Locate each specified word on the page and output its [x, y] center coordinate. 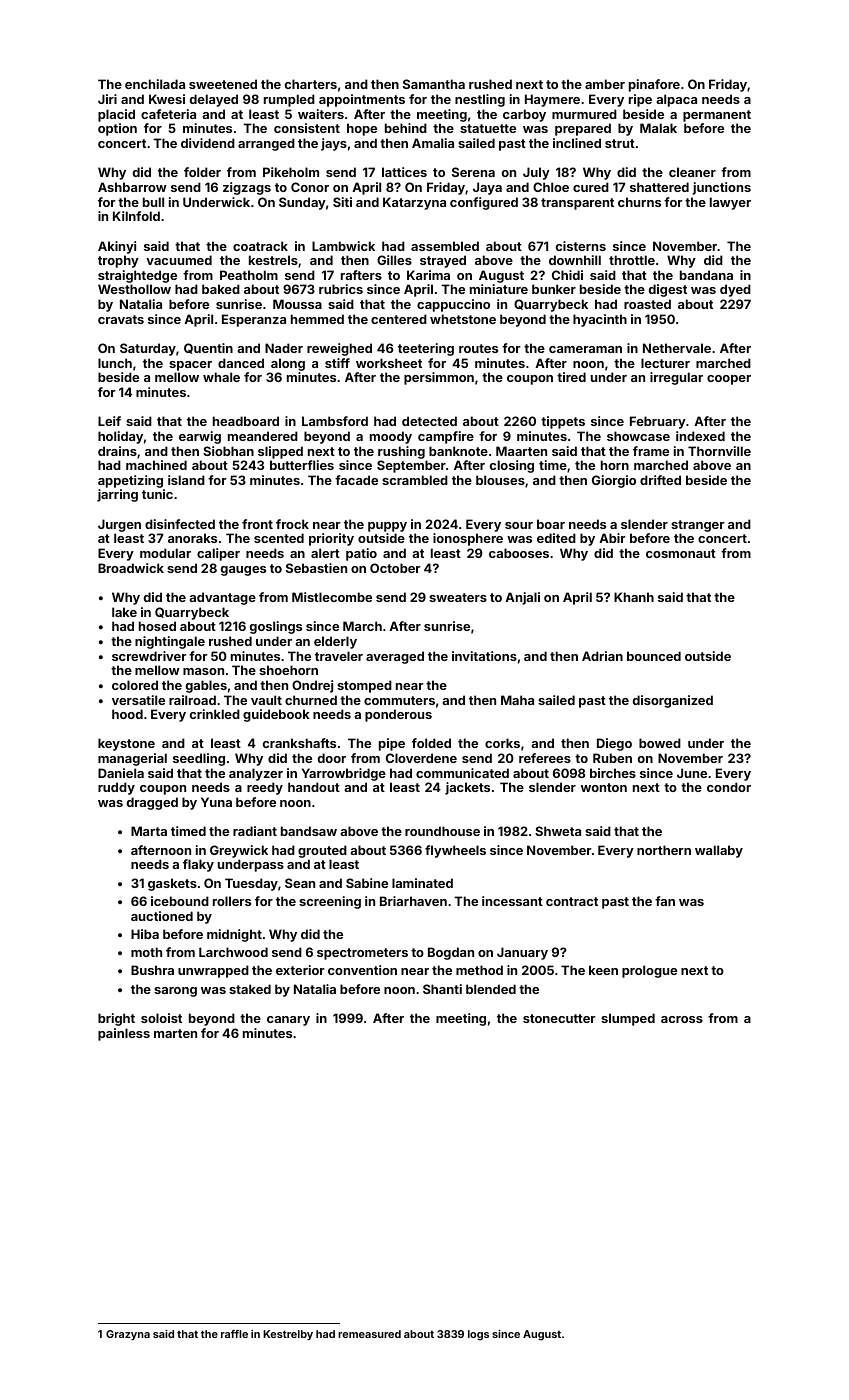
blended [491, 989]
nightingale [170, 642]
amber [605, 84]
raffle [234, 1334]
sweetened [223, 84]
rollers [232, 901]
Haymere [552, 100]
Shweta [558, 831]
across [682, 1019]
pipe [392, 744]
